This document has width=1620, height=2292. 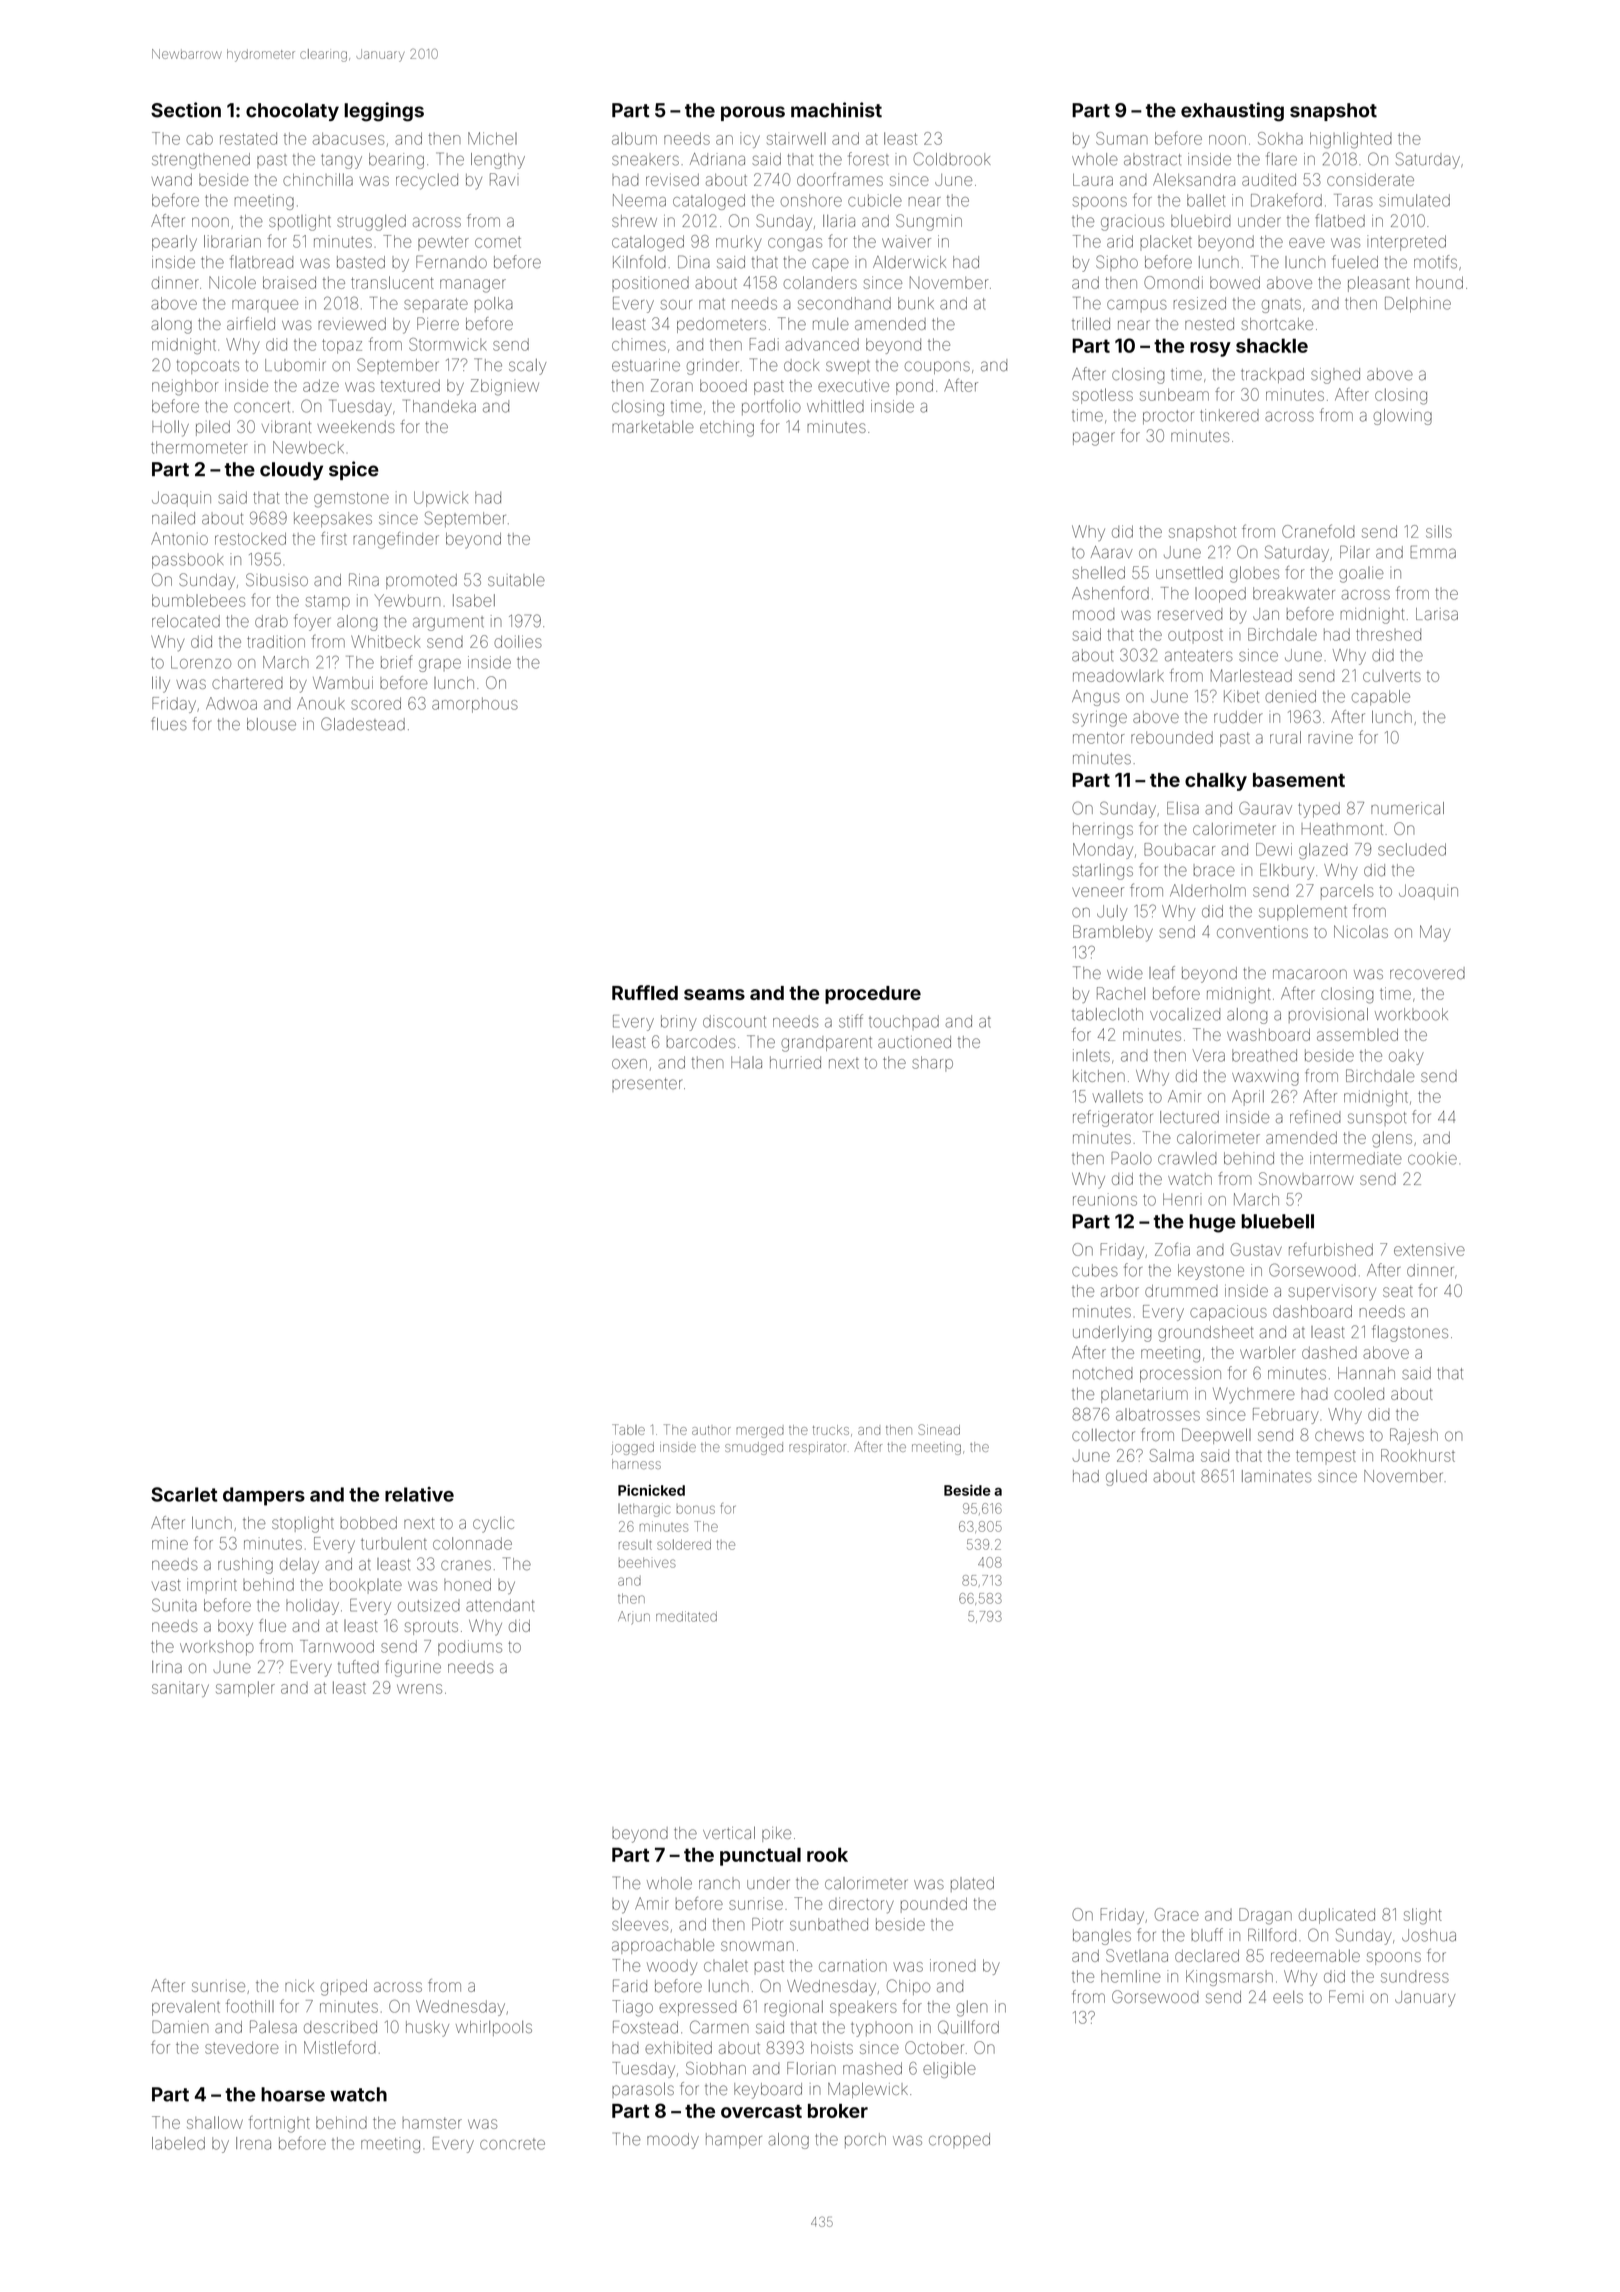 What do you see at coordinates (734, 1021) in the document?
I see `discount` at bounding box center [734, 1021].
